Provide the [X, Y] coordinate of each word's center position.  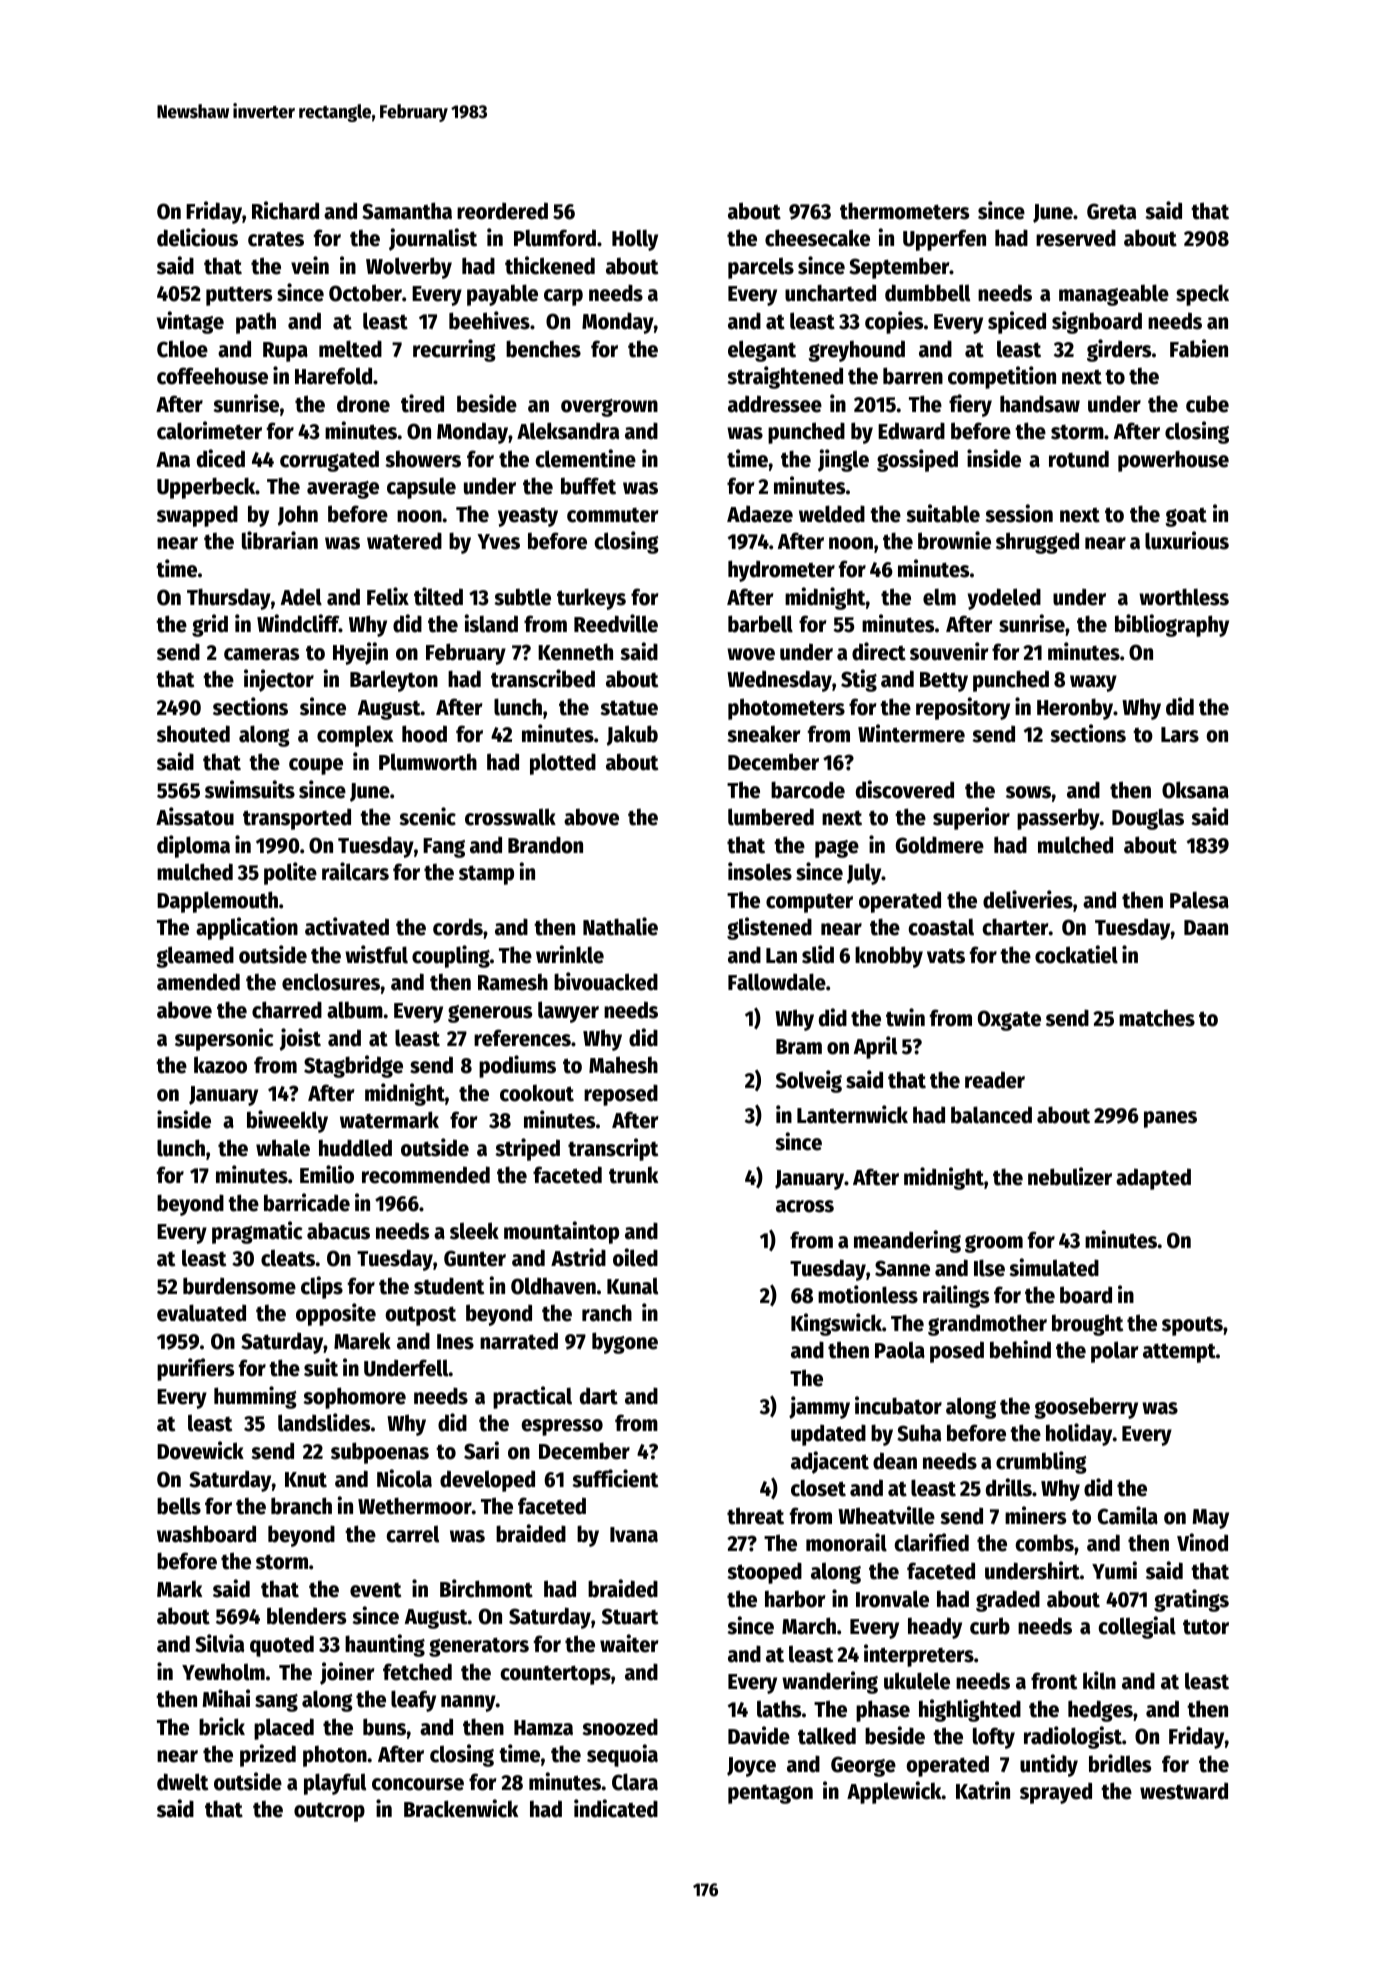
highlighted [970, 1710]
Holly [635, 240]
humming [255, 1397]
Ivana [634, 1535]
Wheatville [886, 1515]
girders [1119, 350]
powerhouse [1173, 461]
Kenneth [575, 652]
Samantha [407, 211]
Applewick [894, 1792]
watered [404, 541]
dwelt [182, 1782]
